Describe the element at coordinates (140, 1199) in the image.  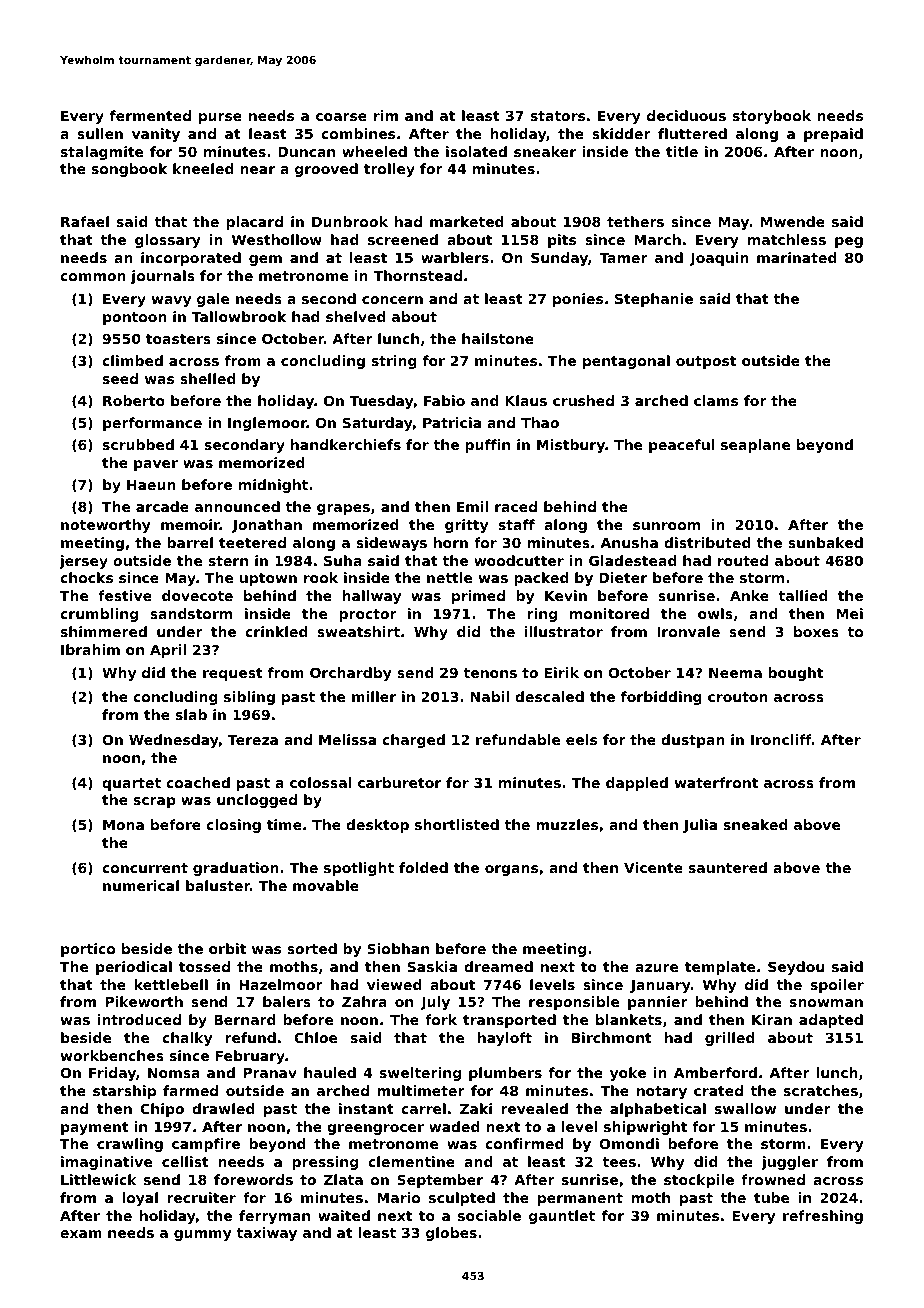
I see `loyal` at that location.
